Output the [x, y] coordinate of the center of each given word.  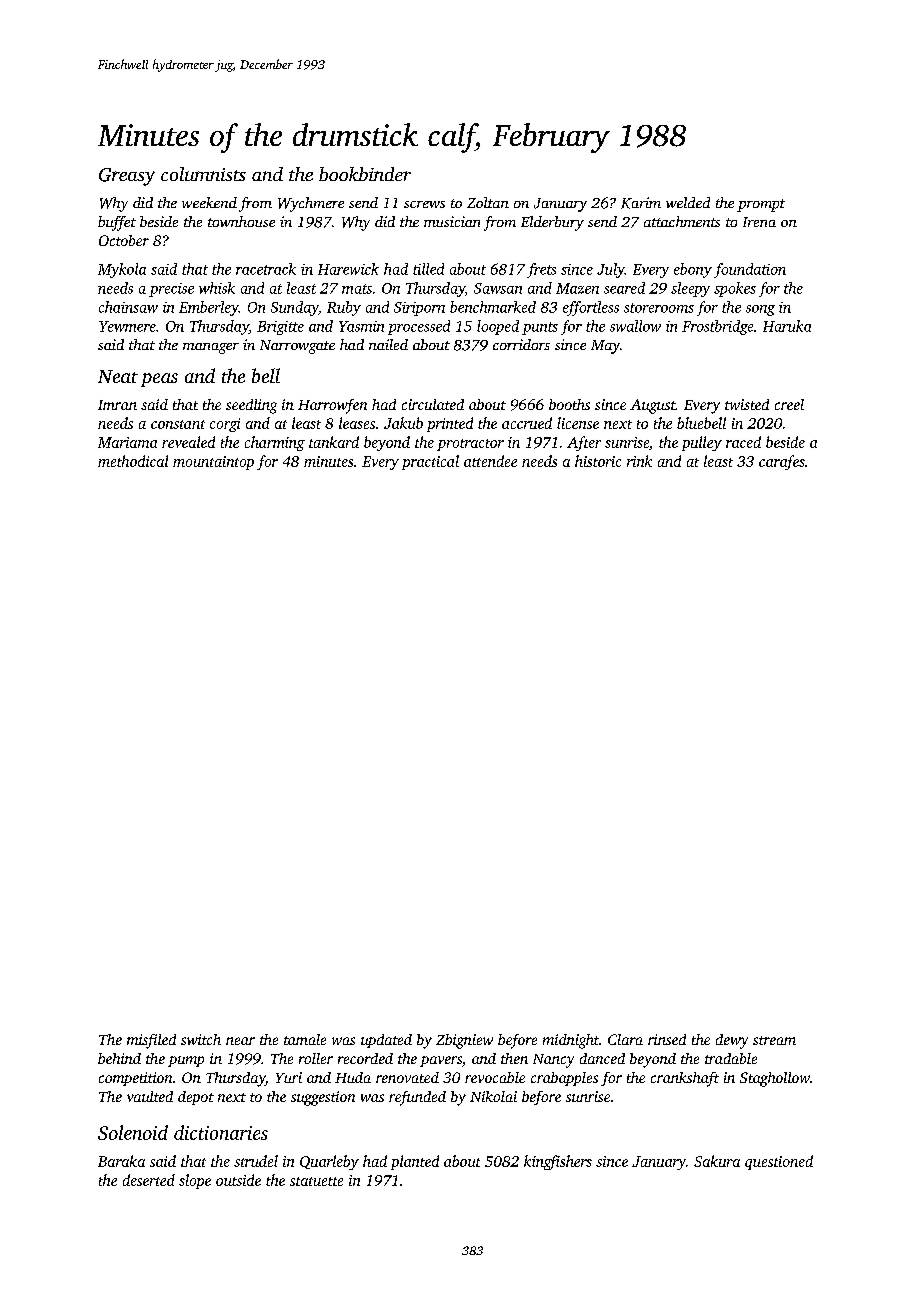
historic [598, 461]
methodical [133, 461]
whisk [217, 288]
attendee [490, 461]
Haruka [787, 326]
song [760, 310]
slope [195, 1181]
